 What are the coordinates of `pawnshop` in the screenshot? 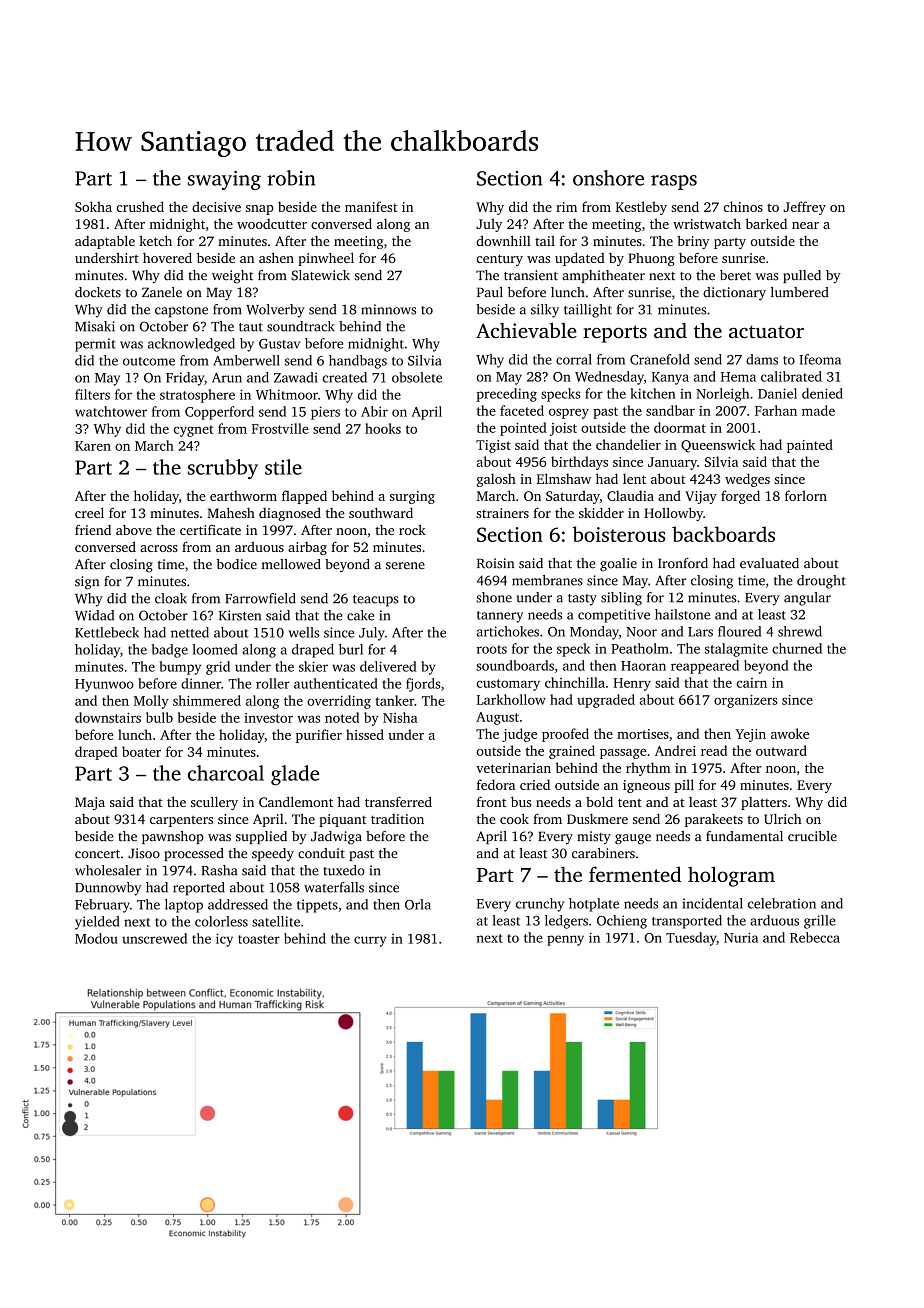 It's located at (173, 837).
